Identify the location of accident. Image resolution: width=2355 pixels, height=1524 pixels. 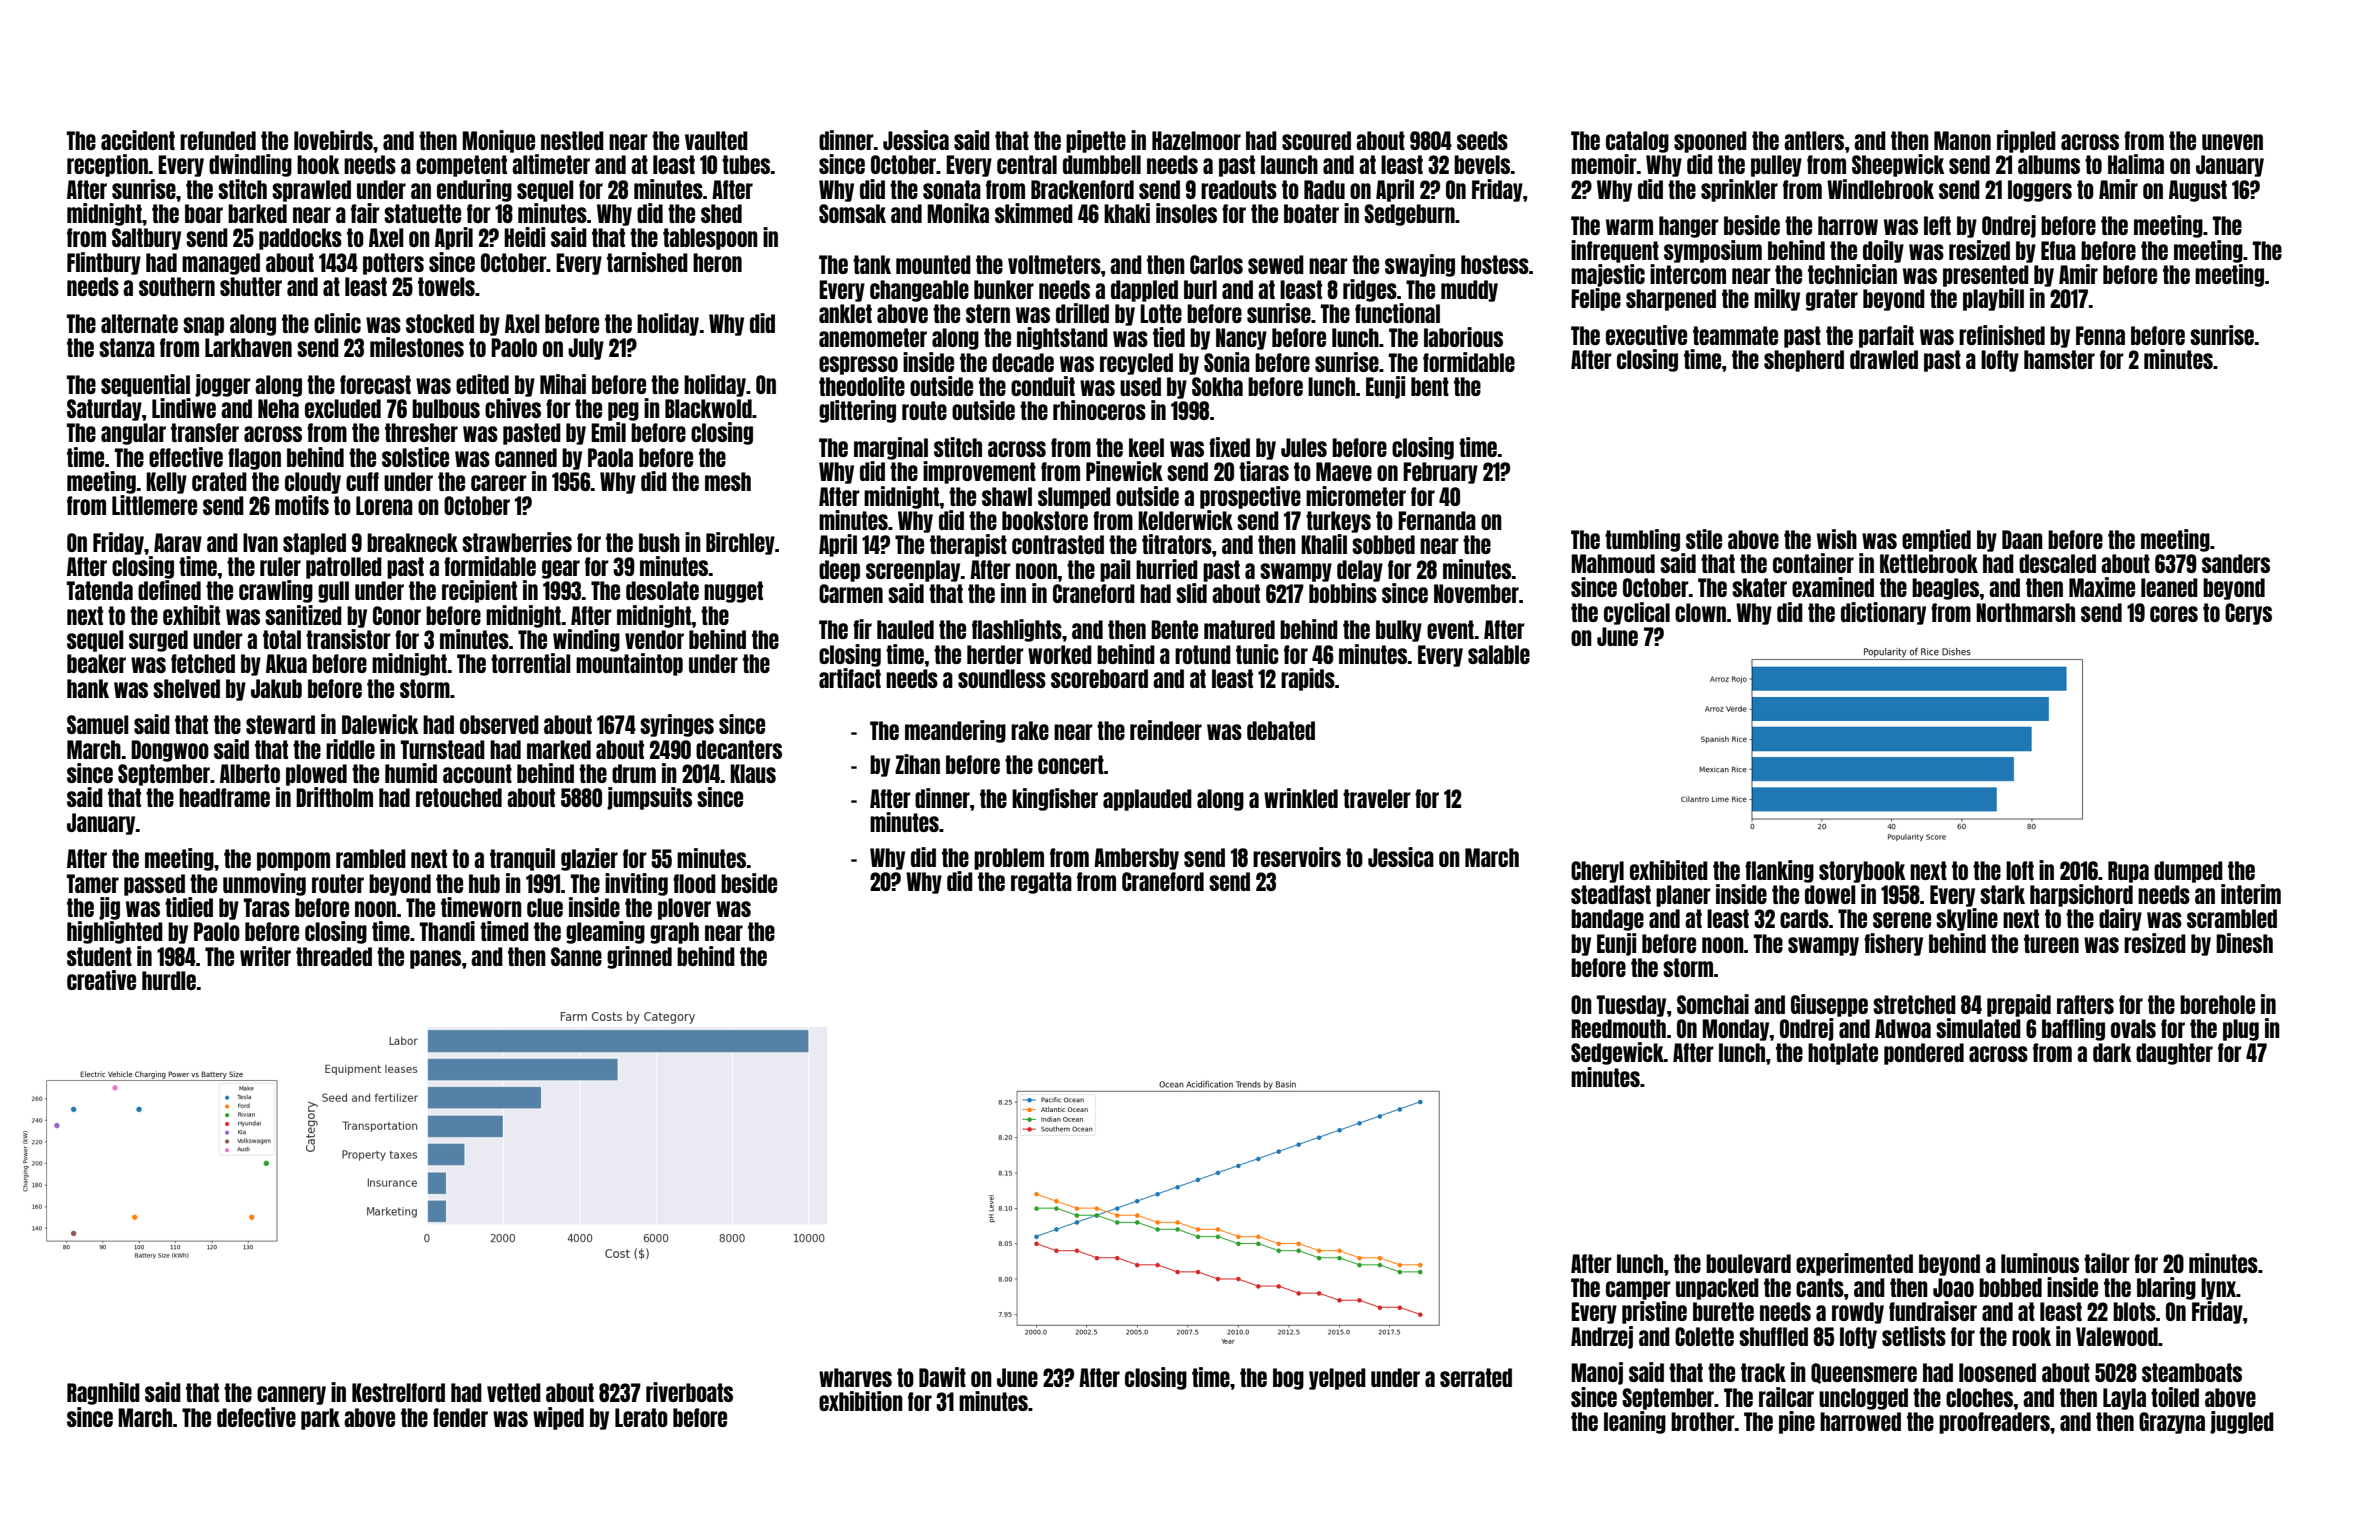
(138, 140).
